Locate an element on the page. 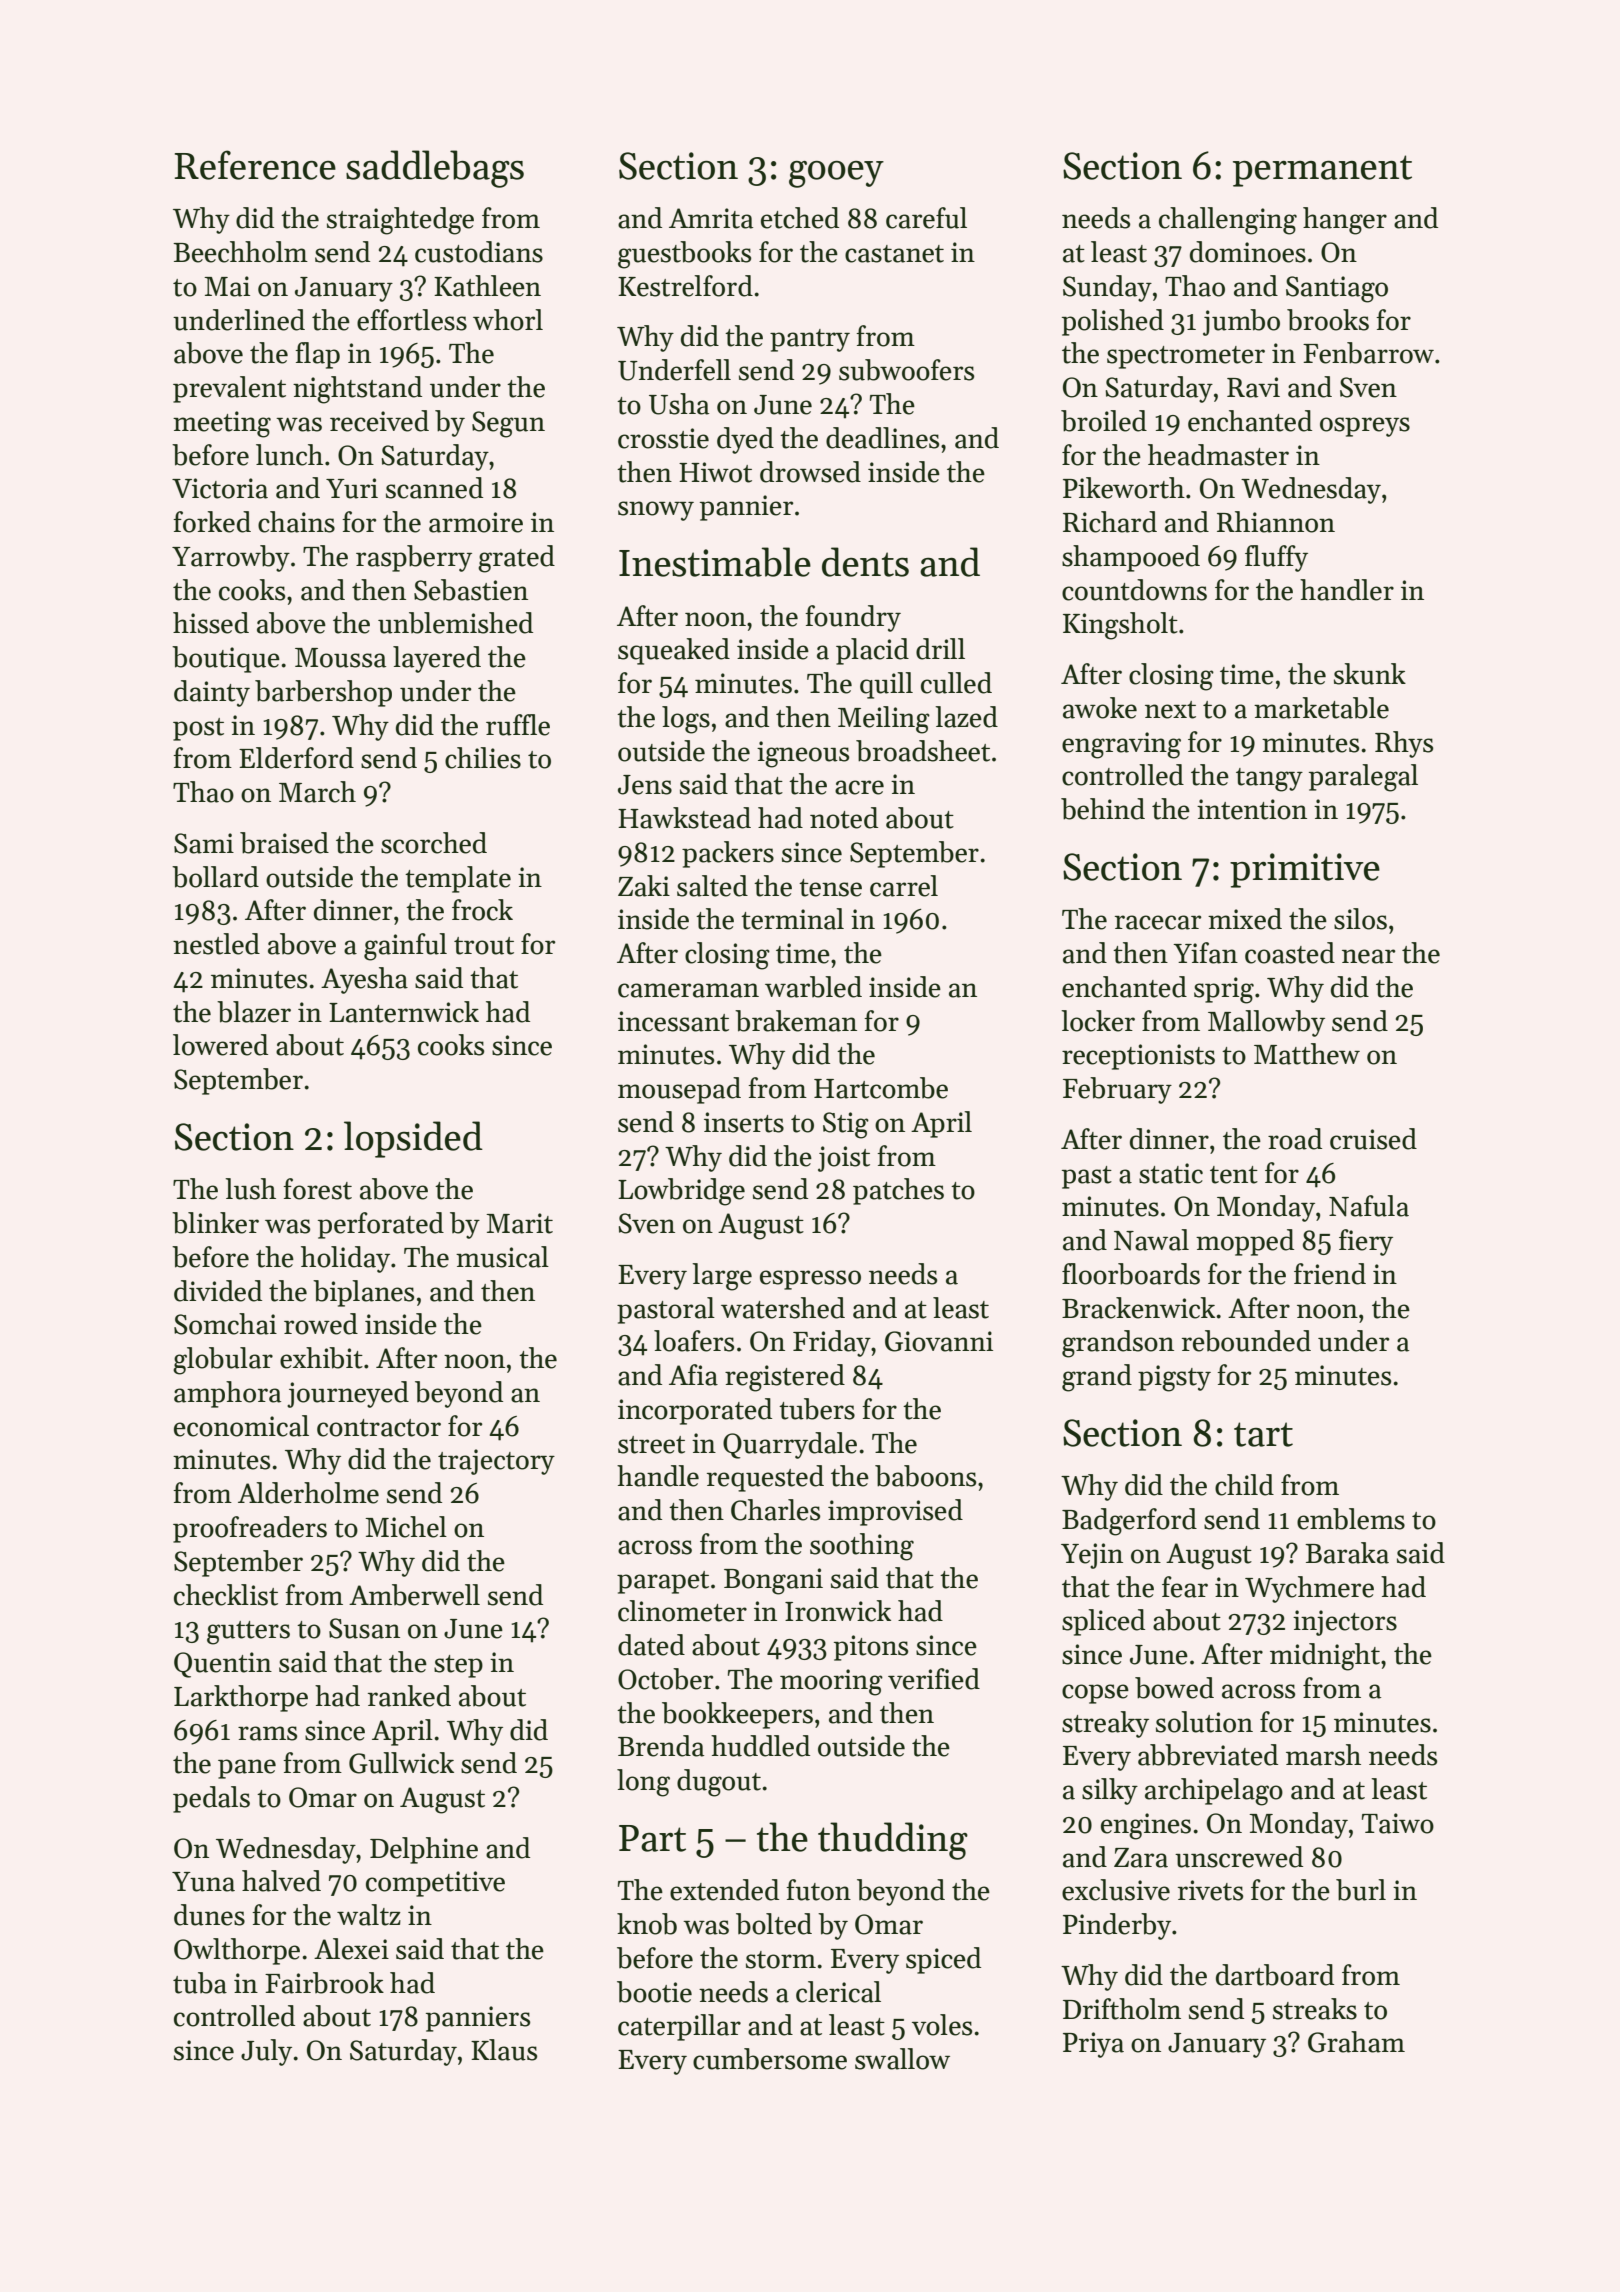  rivets is located at coordinates (1210, 1890).
